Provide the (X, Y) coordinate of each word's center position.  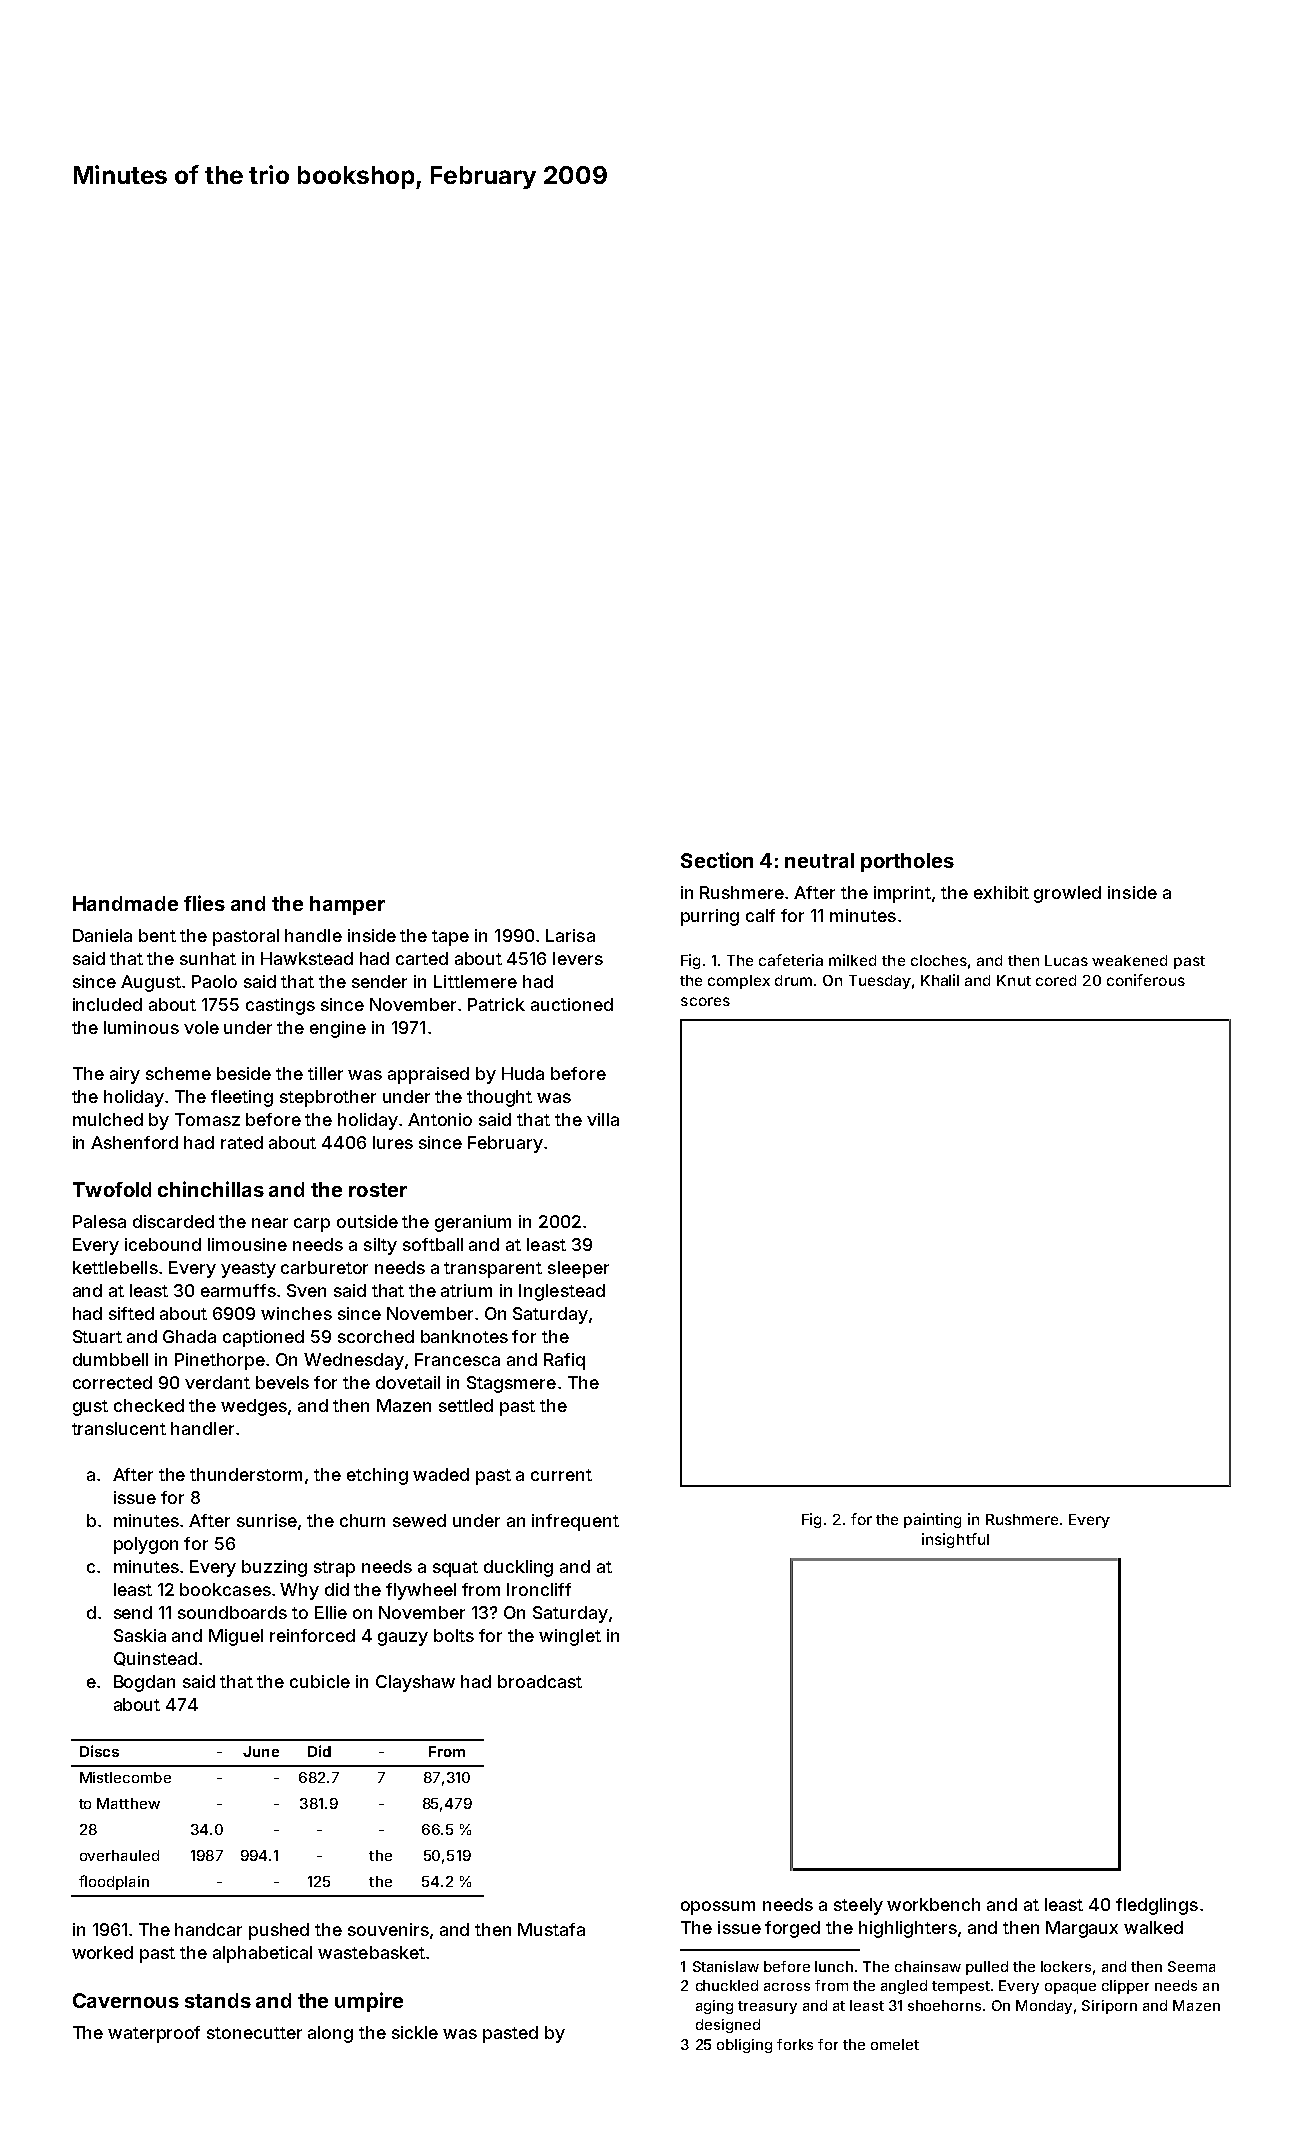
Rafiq (564, 1361)
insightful (955, 1540)
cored (1056, 980)
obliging (744, 2046)
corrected (112, 1382)
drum (793, 980)
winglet (570, 1637)
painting (932, 1520)
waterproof (154, 2034)
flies (204, 903)
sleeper (578, 1269)
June (261, 1751)
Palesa (99, 1221)
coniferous (1146, 980)
